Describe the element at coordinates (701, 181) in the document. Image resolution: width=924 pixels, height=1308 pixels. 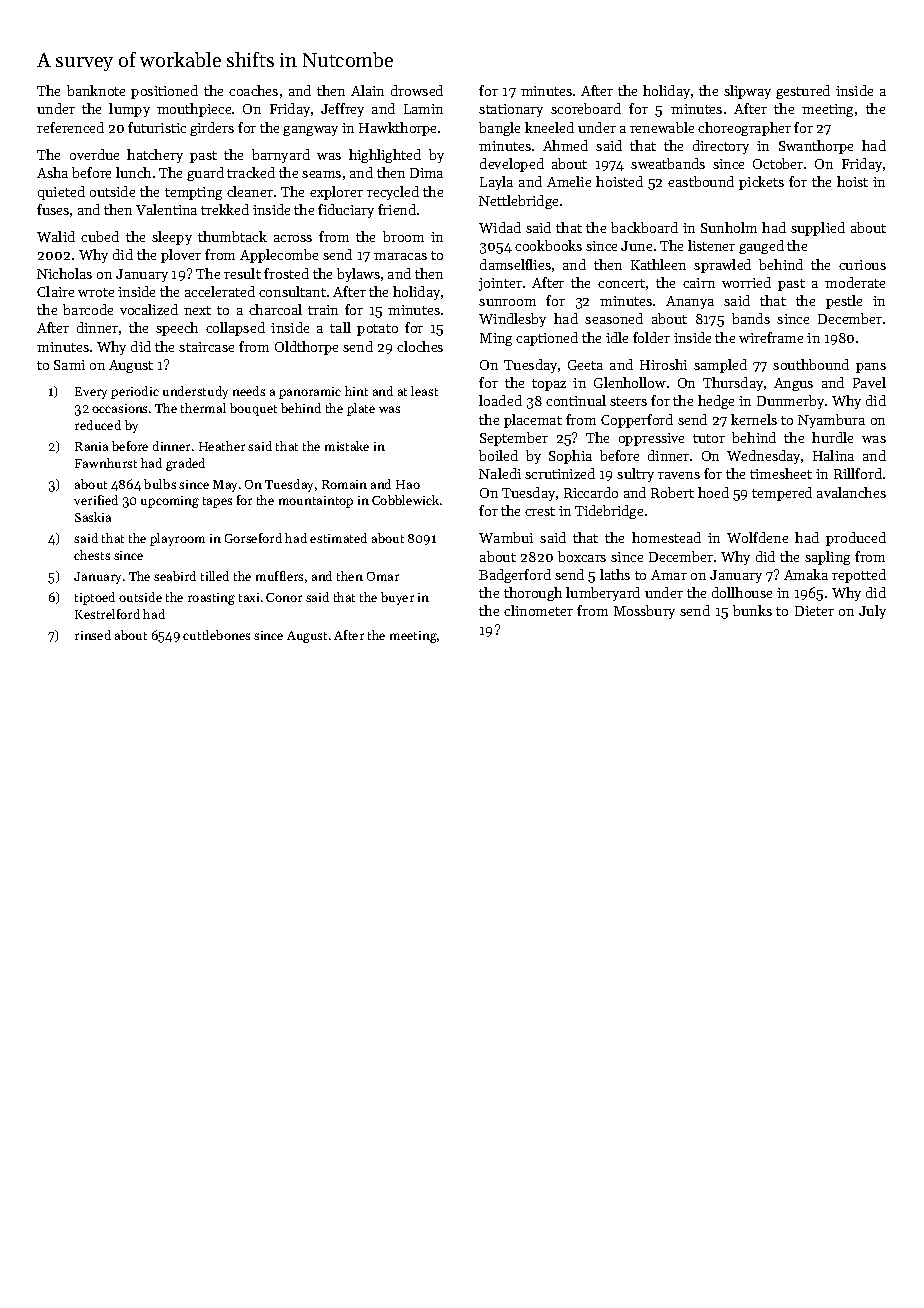
I see `eastbound` at that location.
